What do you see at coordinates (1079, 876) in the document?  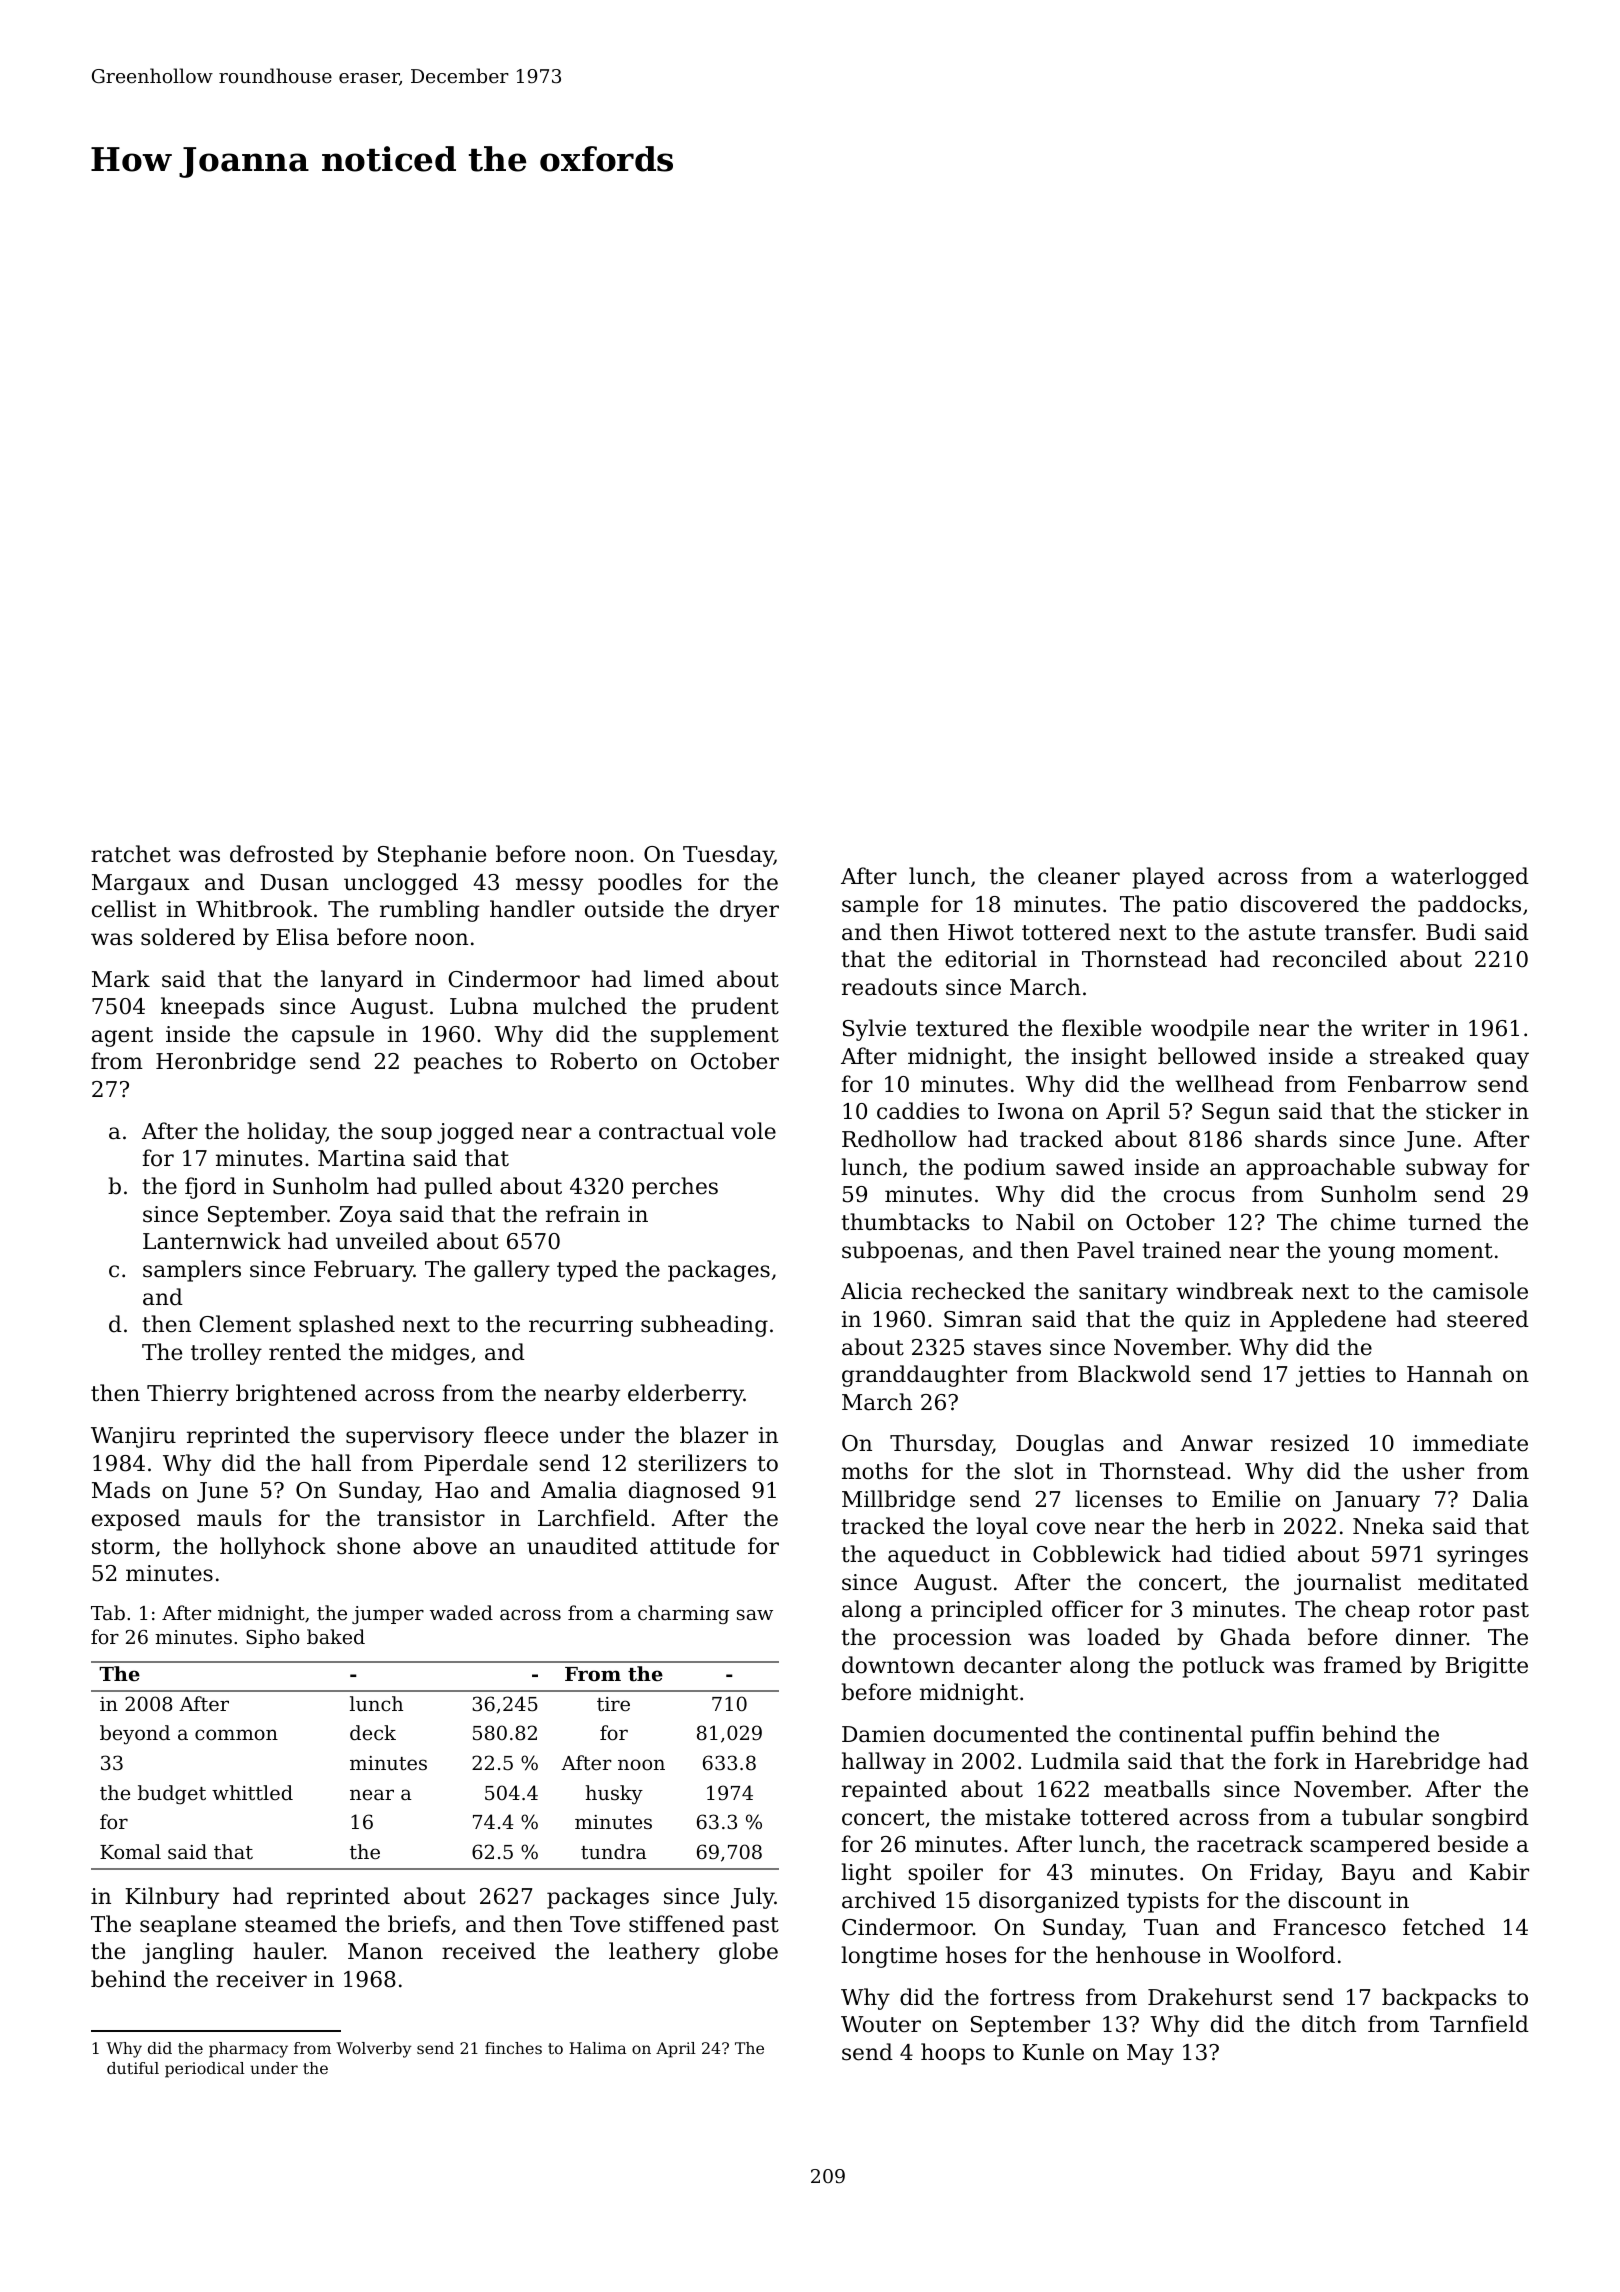 I see `cleaner` at bounding box center [1079, 876].
